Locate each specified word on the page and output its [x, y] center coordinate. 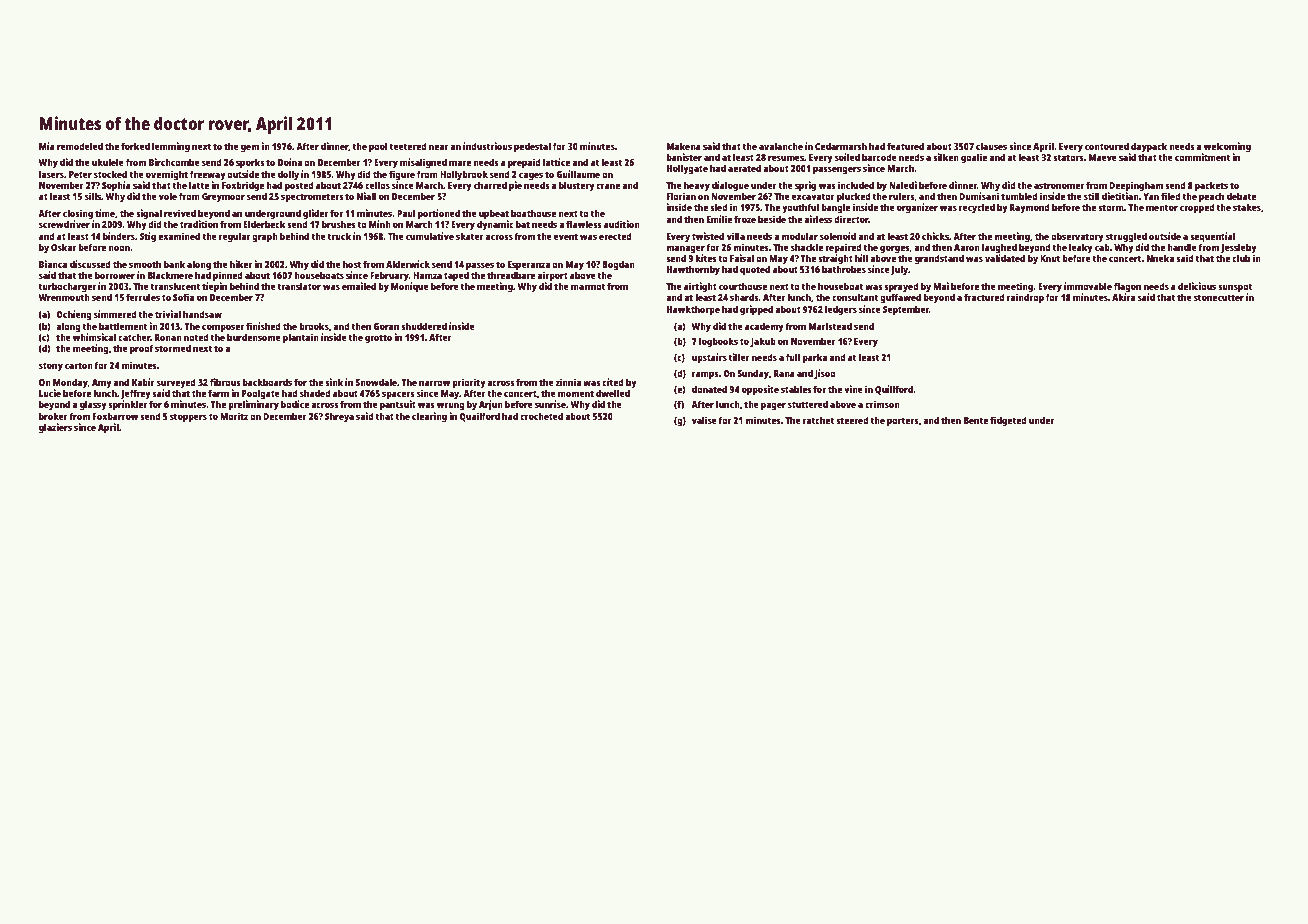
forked [135, 146]
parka [815, 358]
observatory [1077, 237]
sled [719, 207]
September [906, 310]
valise [704, 420]
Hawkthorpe [693, 310]
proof [141, 349]
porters [903, 422]
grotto [378, 339]
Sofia [183, 297]
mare [460, 163]
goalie [974, 158]
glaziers [55, 428]
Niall [367, 196]
